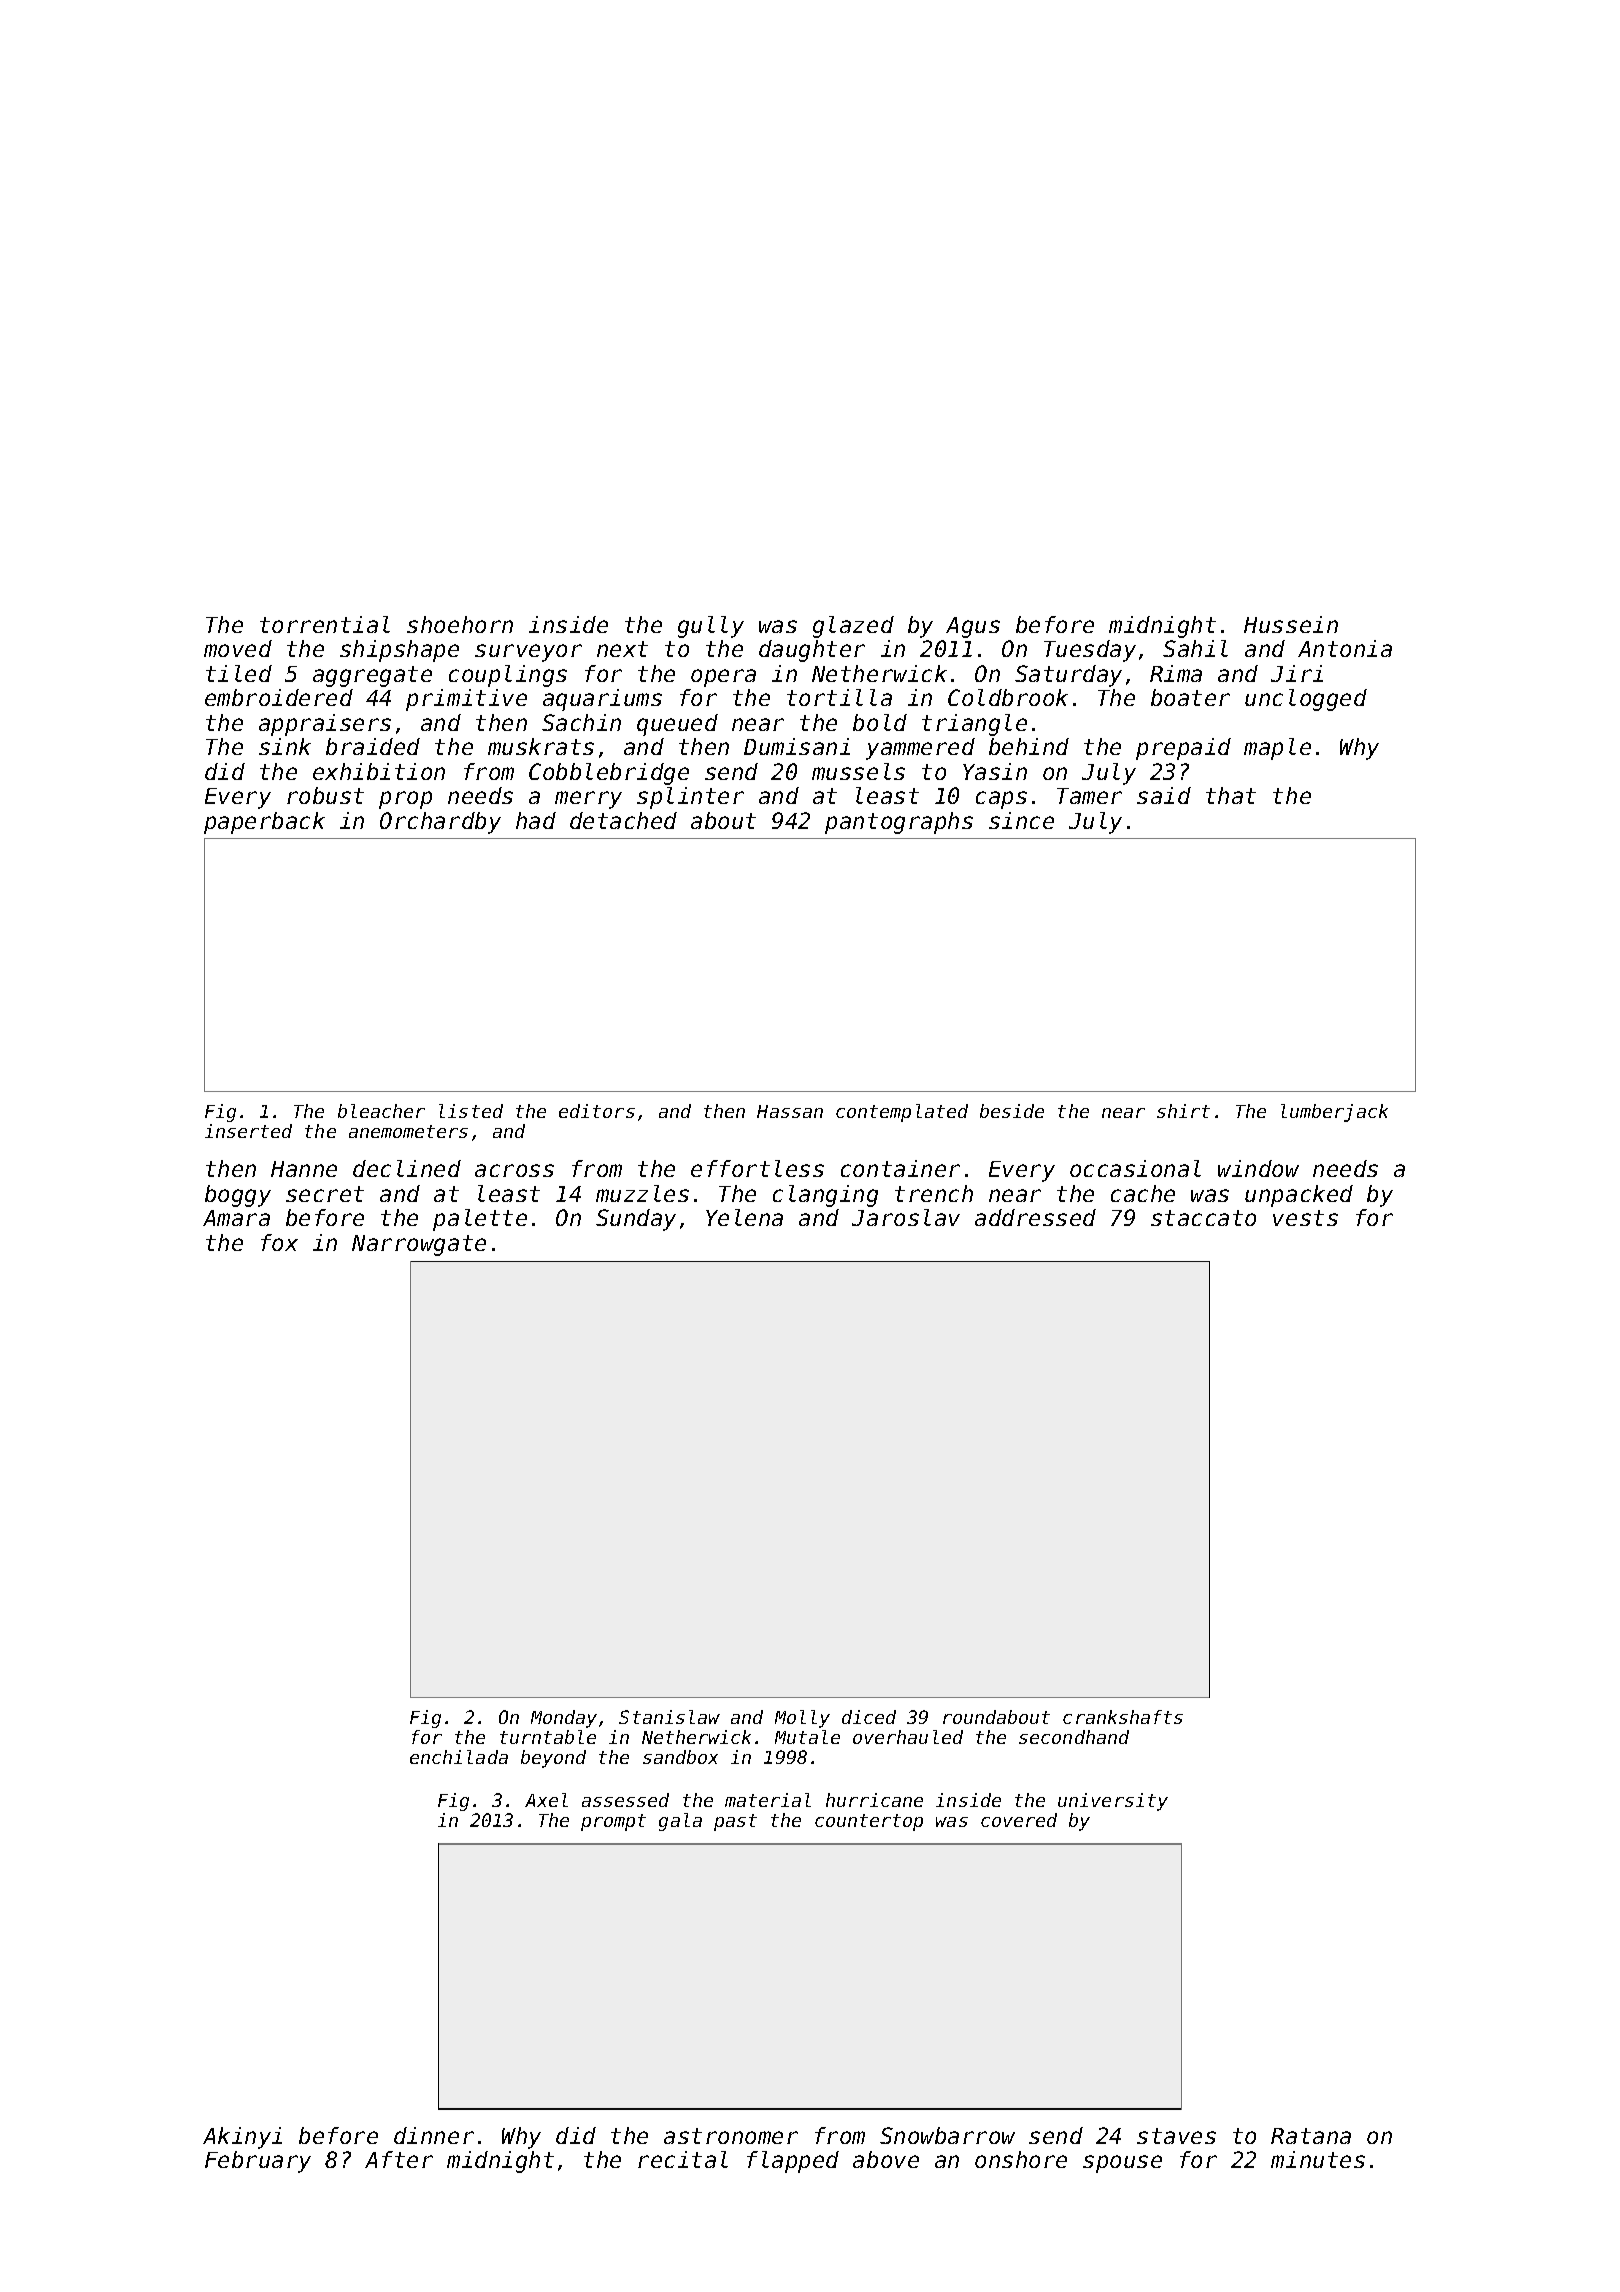  Describe the element at coordinates (802, 1719) in the document. I see `Molly` at that location.
